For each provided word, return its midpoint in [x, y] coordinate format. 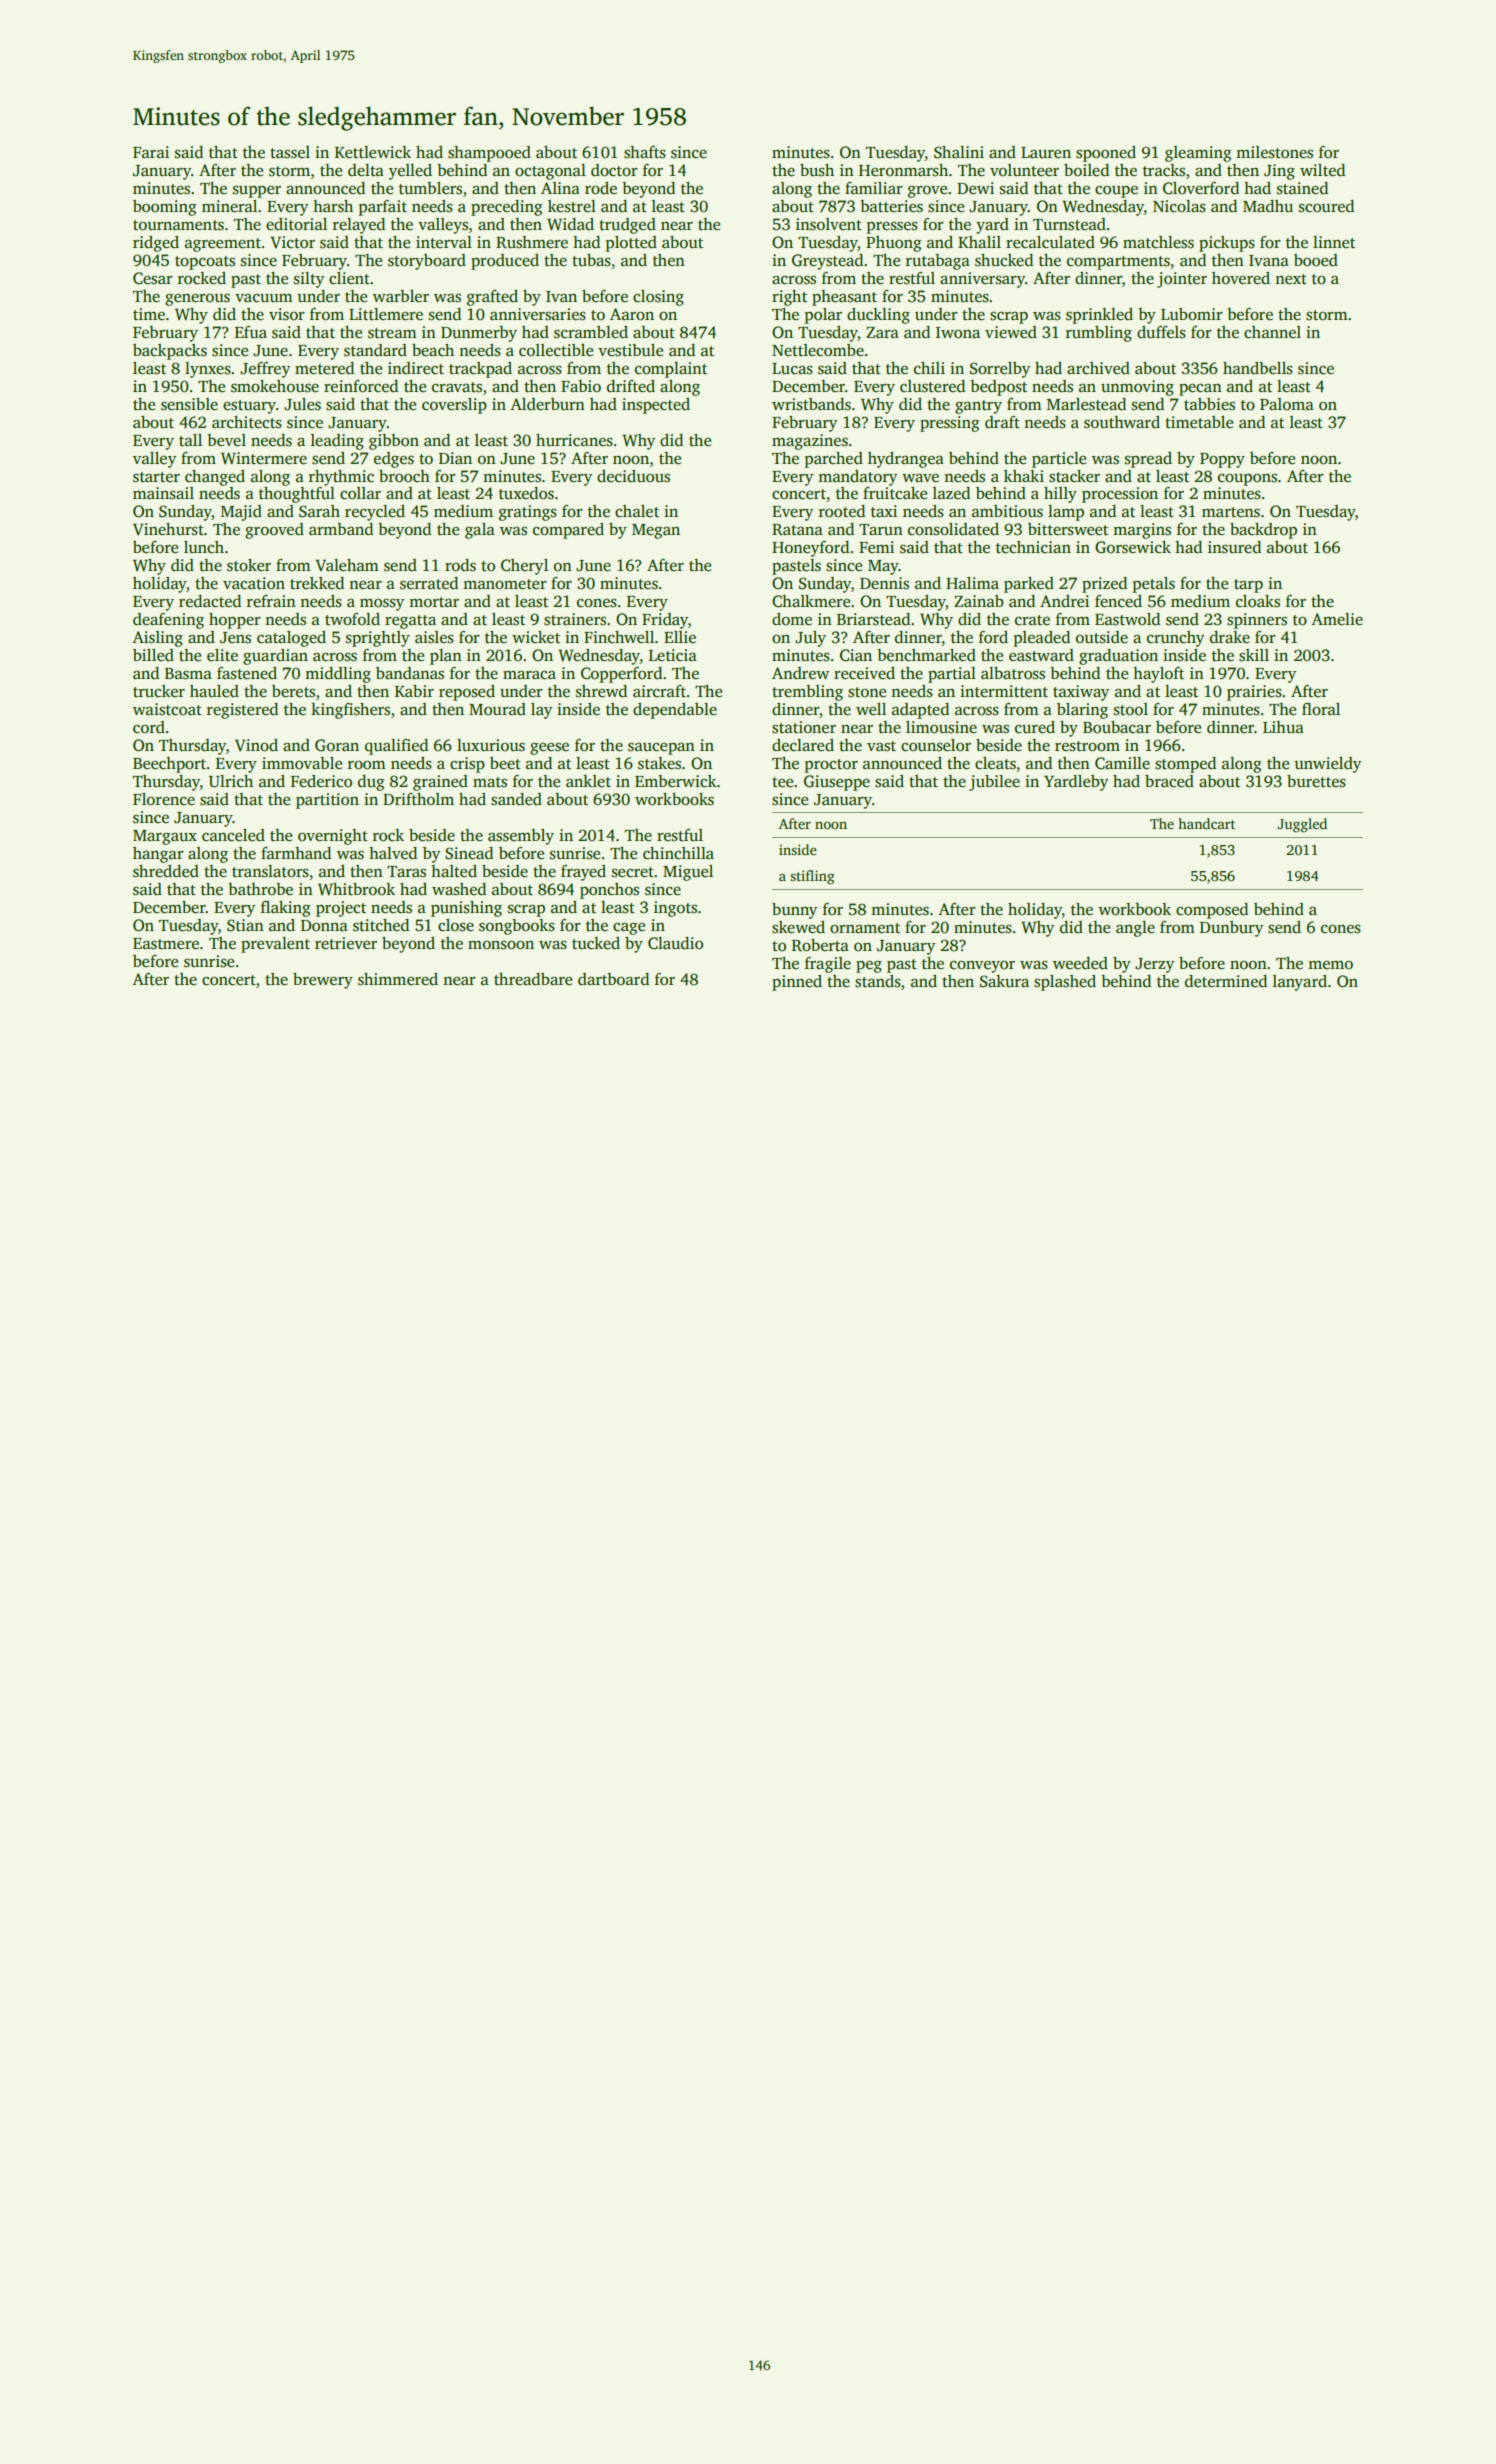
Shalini [959, 152]
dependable [675, 711]
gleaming [1198, 154]
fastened [247, 673]
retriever [346, 943]
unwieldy [1327, 765]
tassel [290, 152]
